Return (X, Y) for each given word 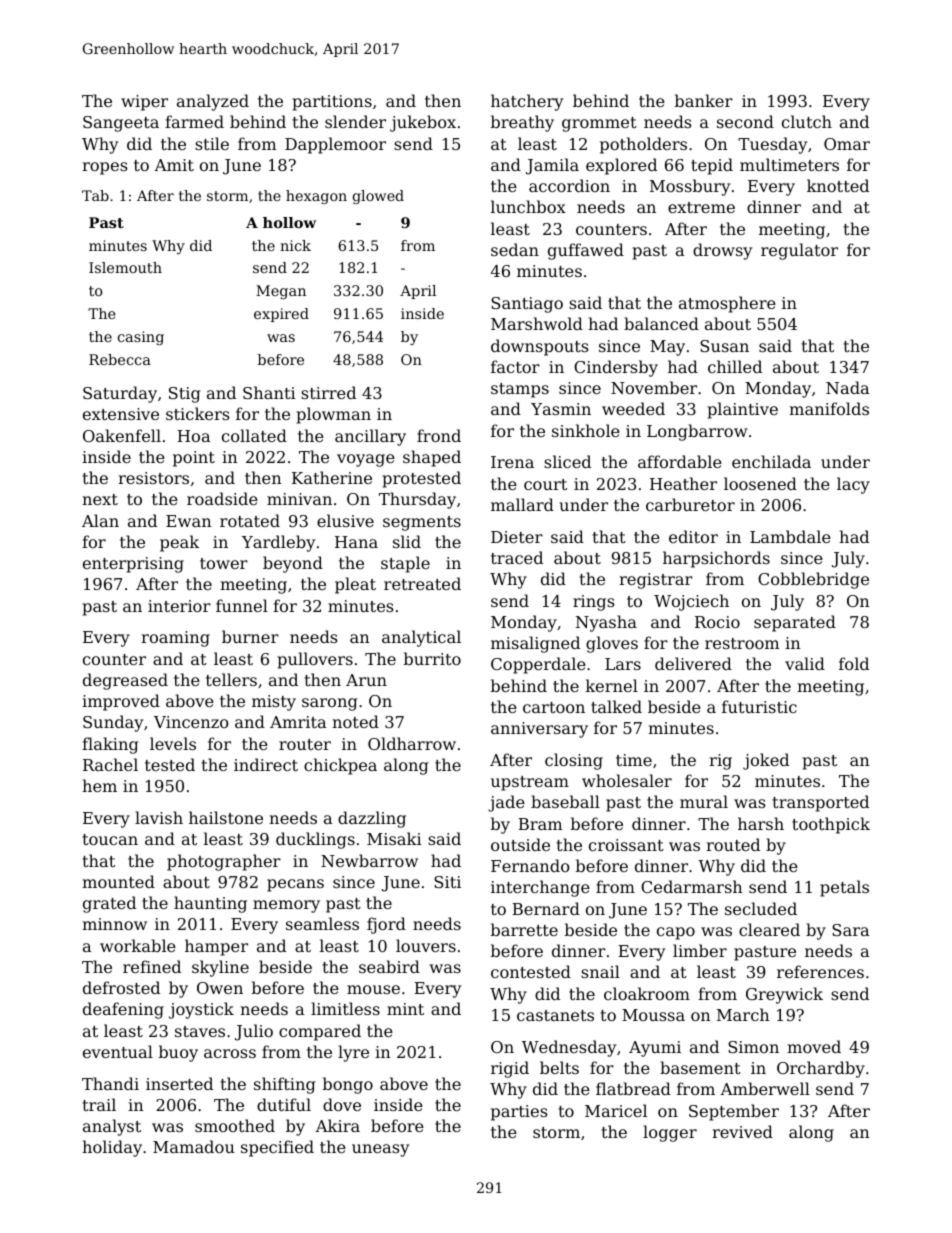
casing (141, 338)
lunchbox (528, 206)
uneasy (380, 1150)
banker (704, 100)
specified (277, 1148)
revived (742, 1131)
